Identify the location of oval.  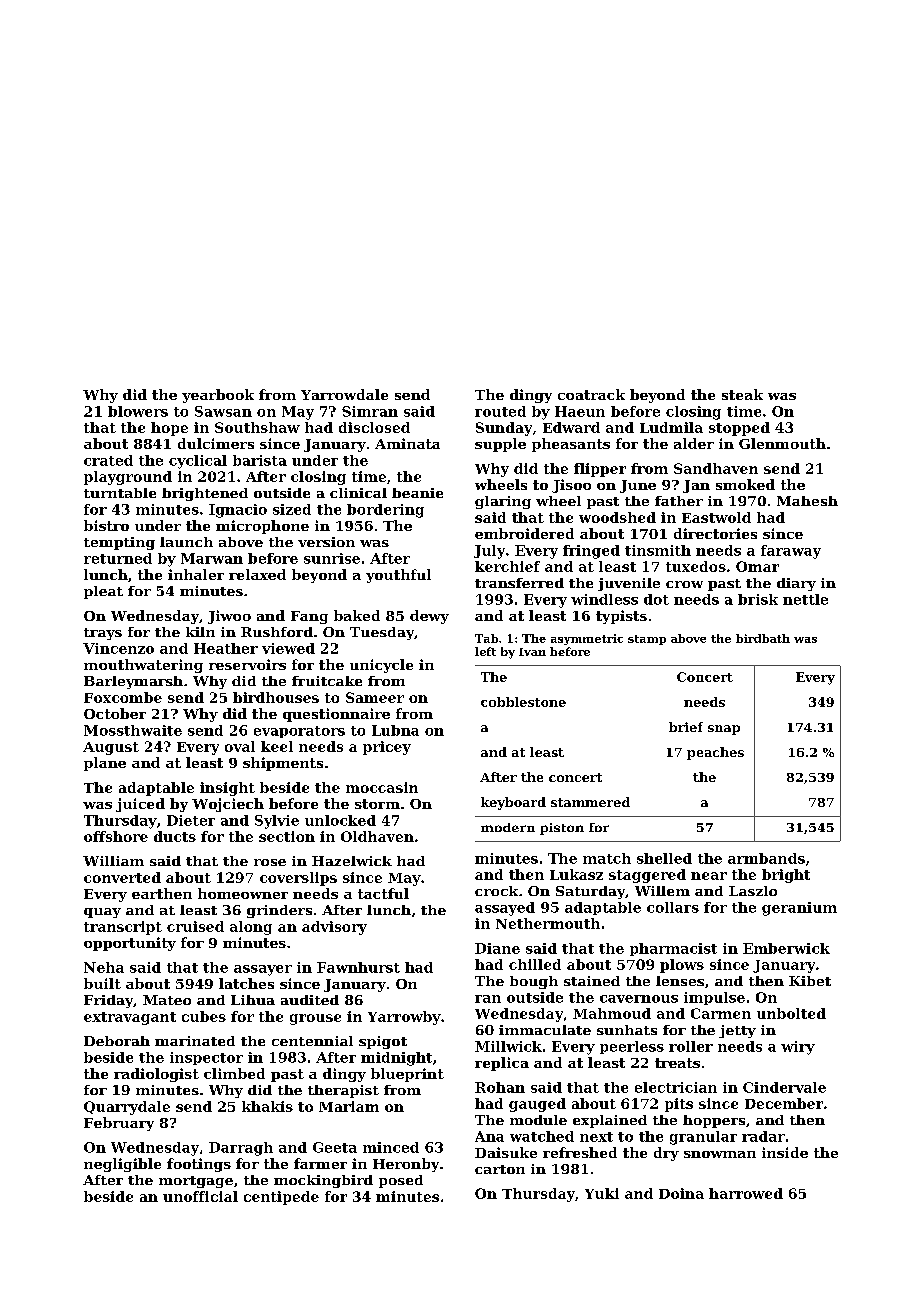
(240, 746).
